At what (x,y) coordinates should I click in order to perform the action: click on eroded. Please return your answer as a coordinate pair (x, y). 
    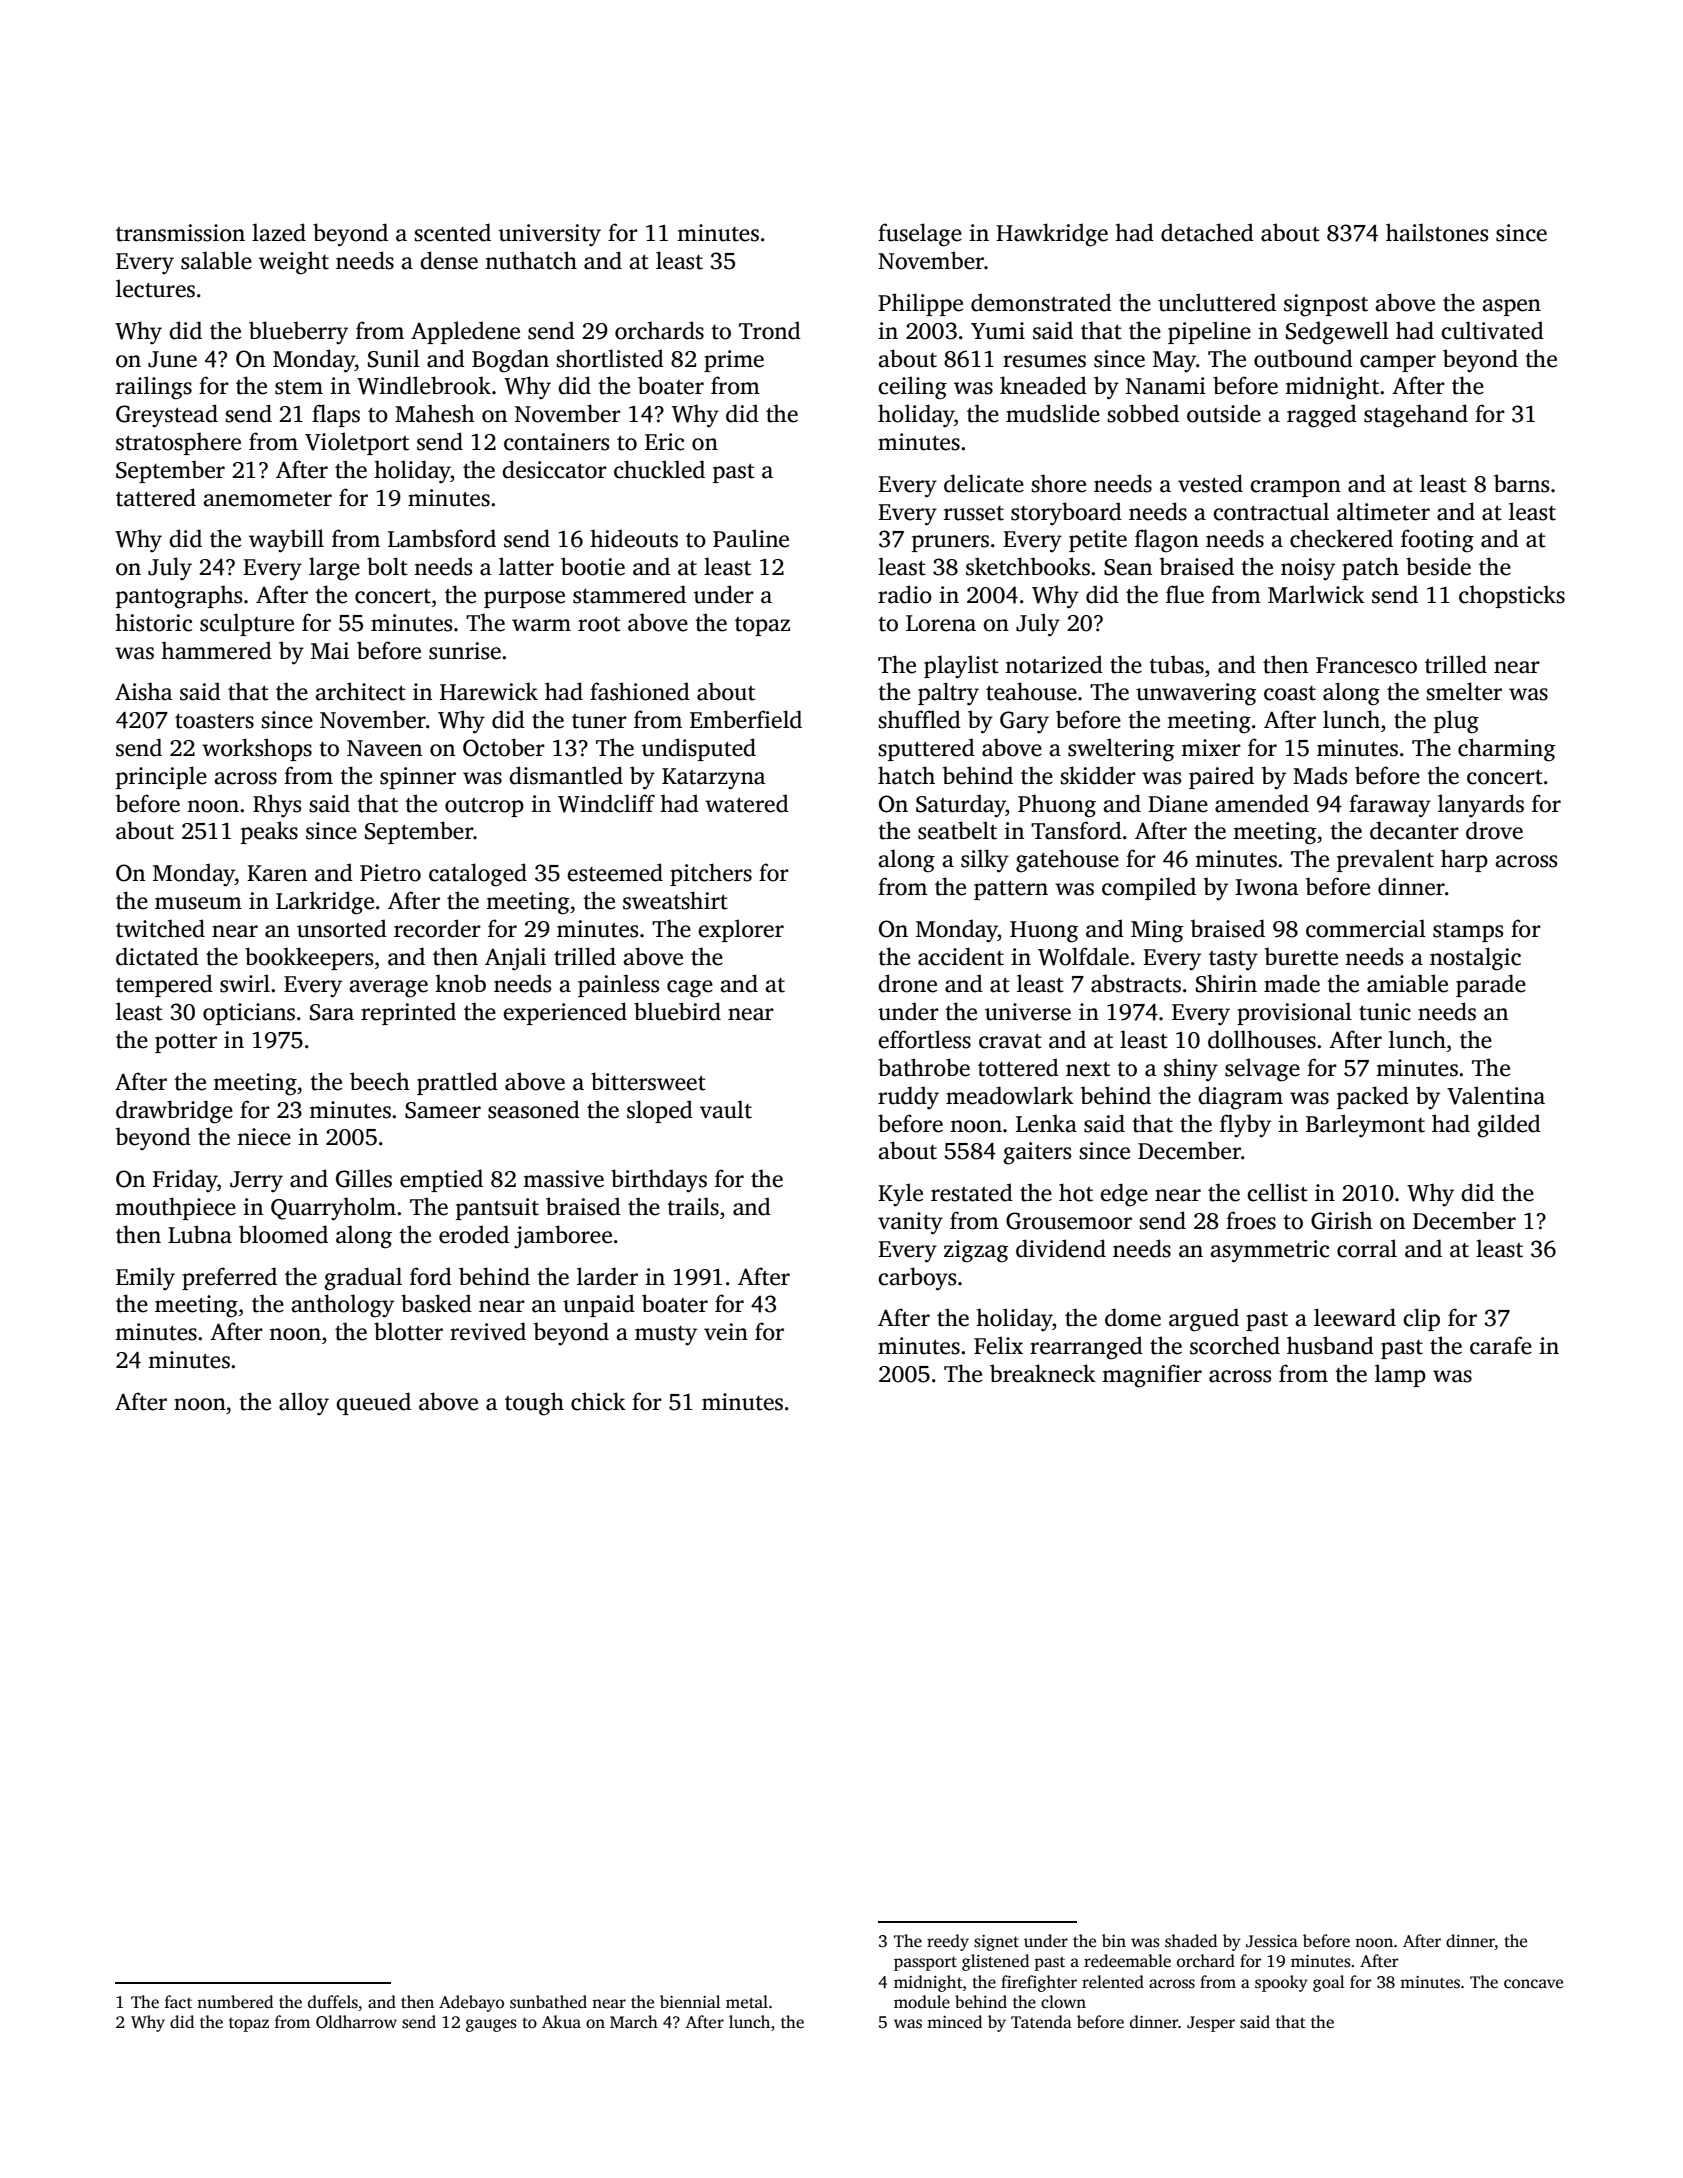
    Looking at the image, I should click on (474, 1234).
